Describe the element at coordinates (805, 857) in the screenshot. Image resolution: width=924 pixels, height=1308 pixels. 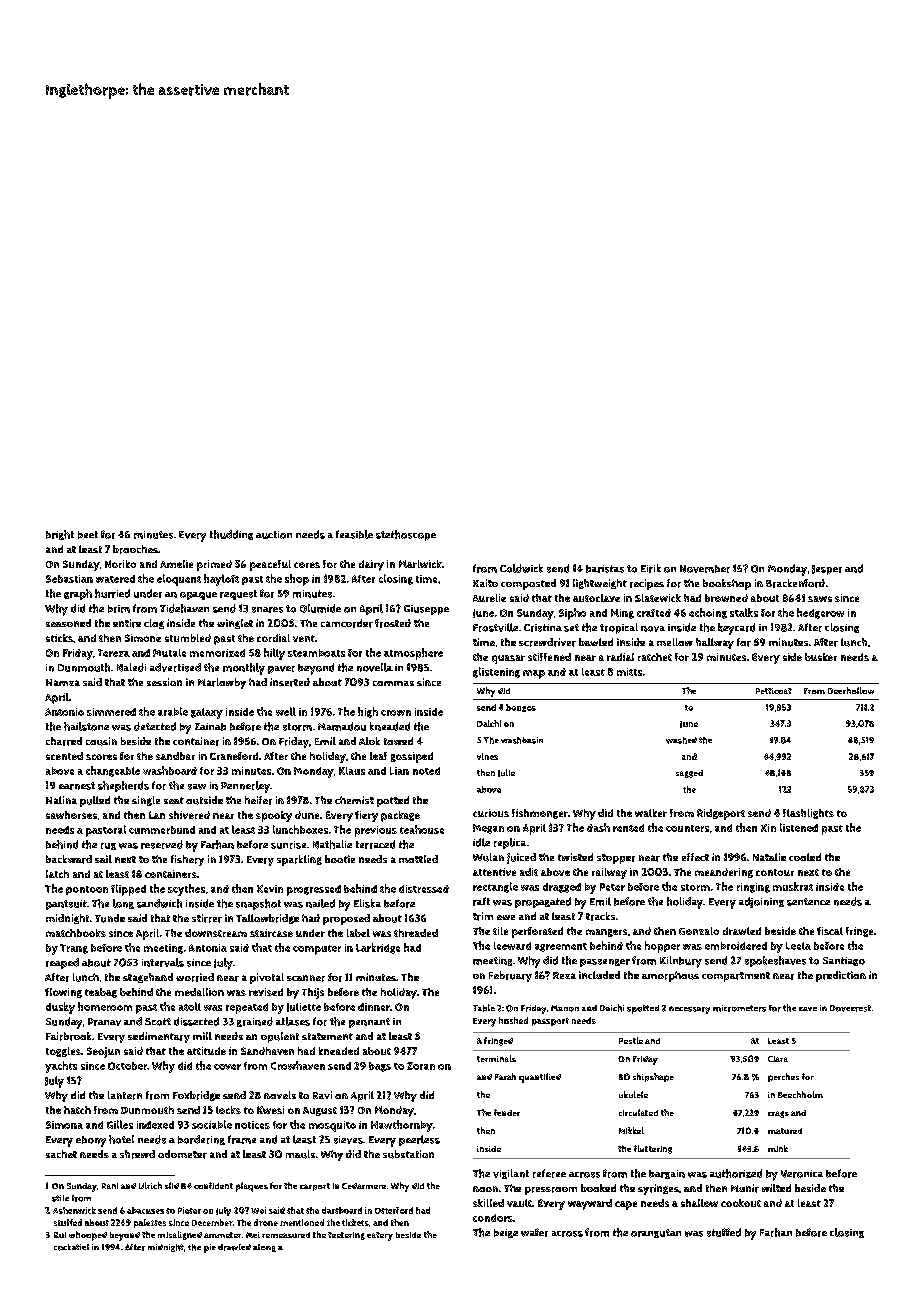
I see `cooled` at that location.
